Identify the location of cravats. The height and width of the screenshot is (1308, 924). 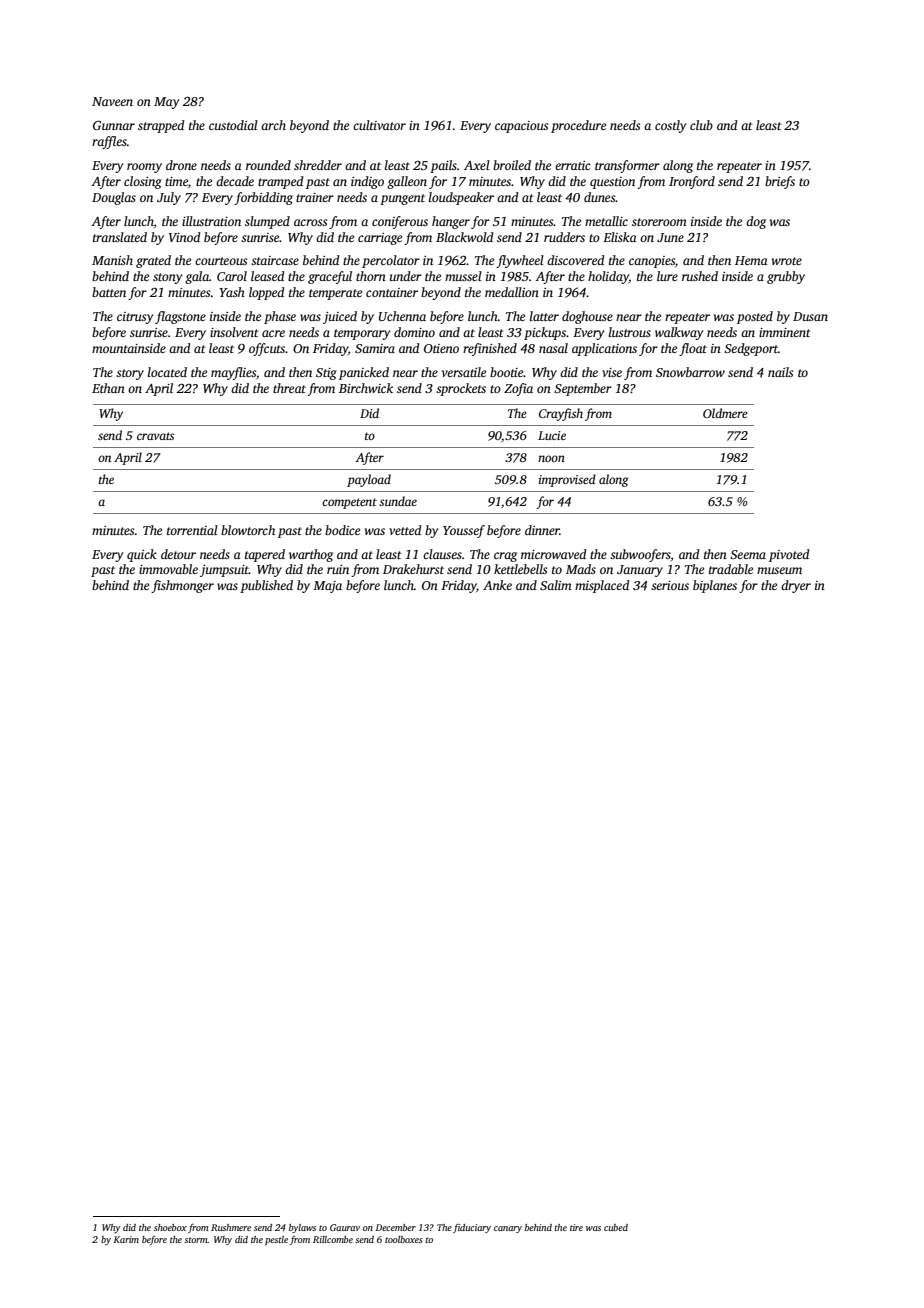
(155, 436).
